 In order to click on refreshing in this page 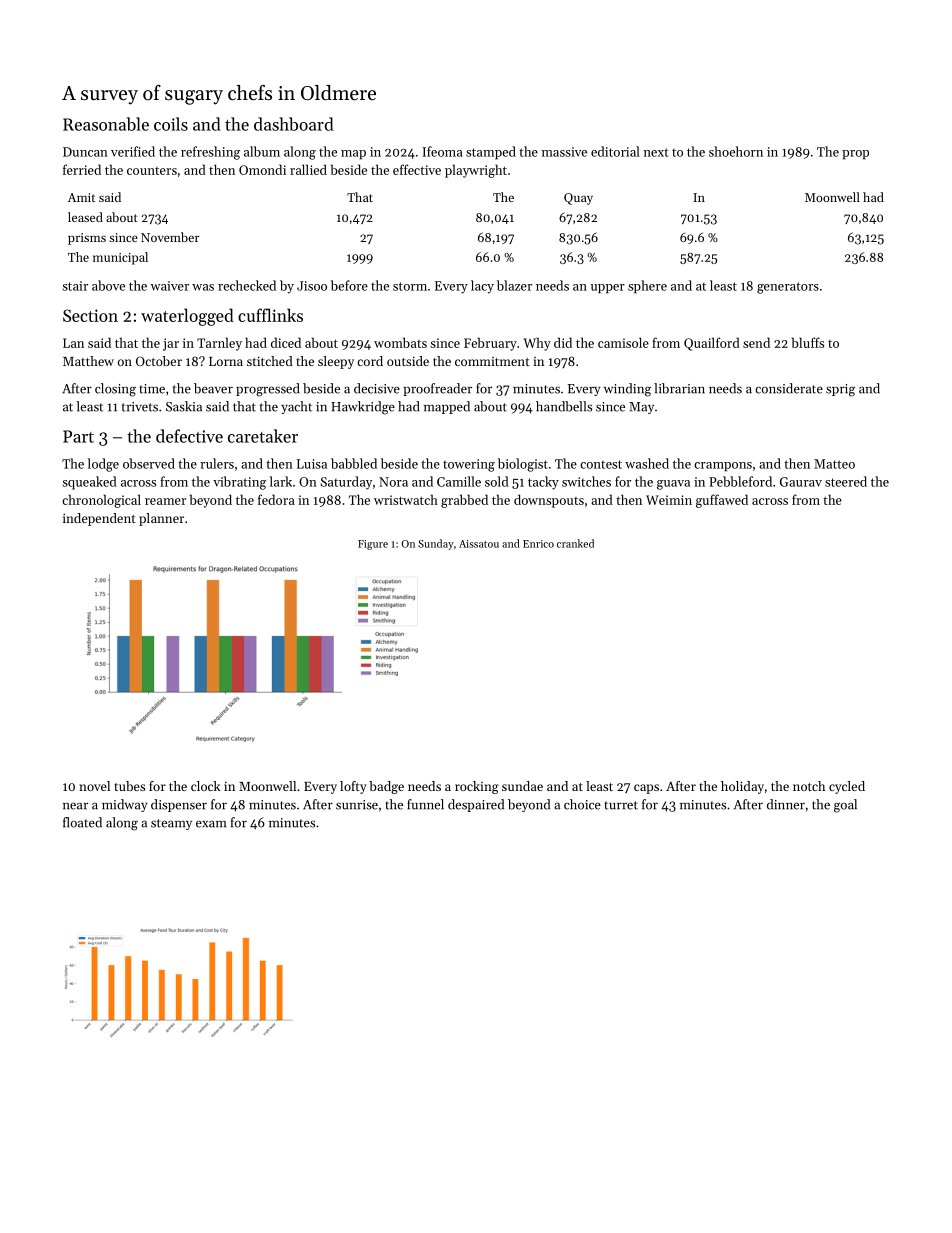, I will do `click(210, 153)`.
